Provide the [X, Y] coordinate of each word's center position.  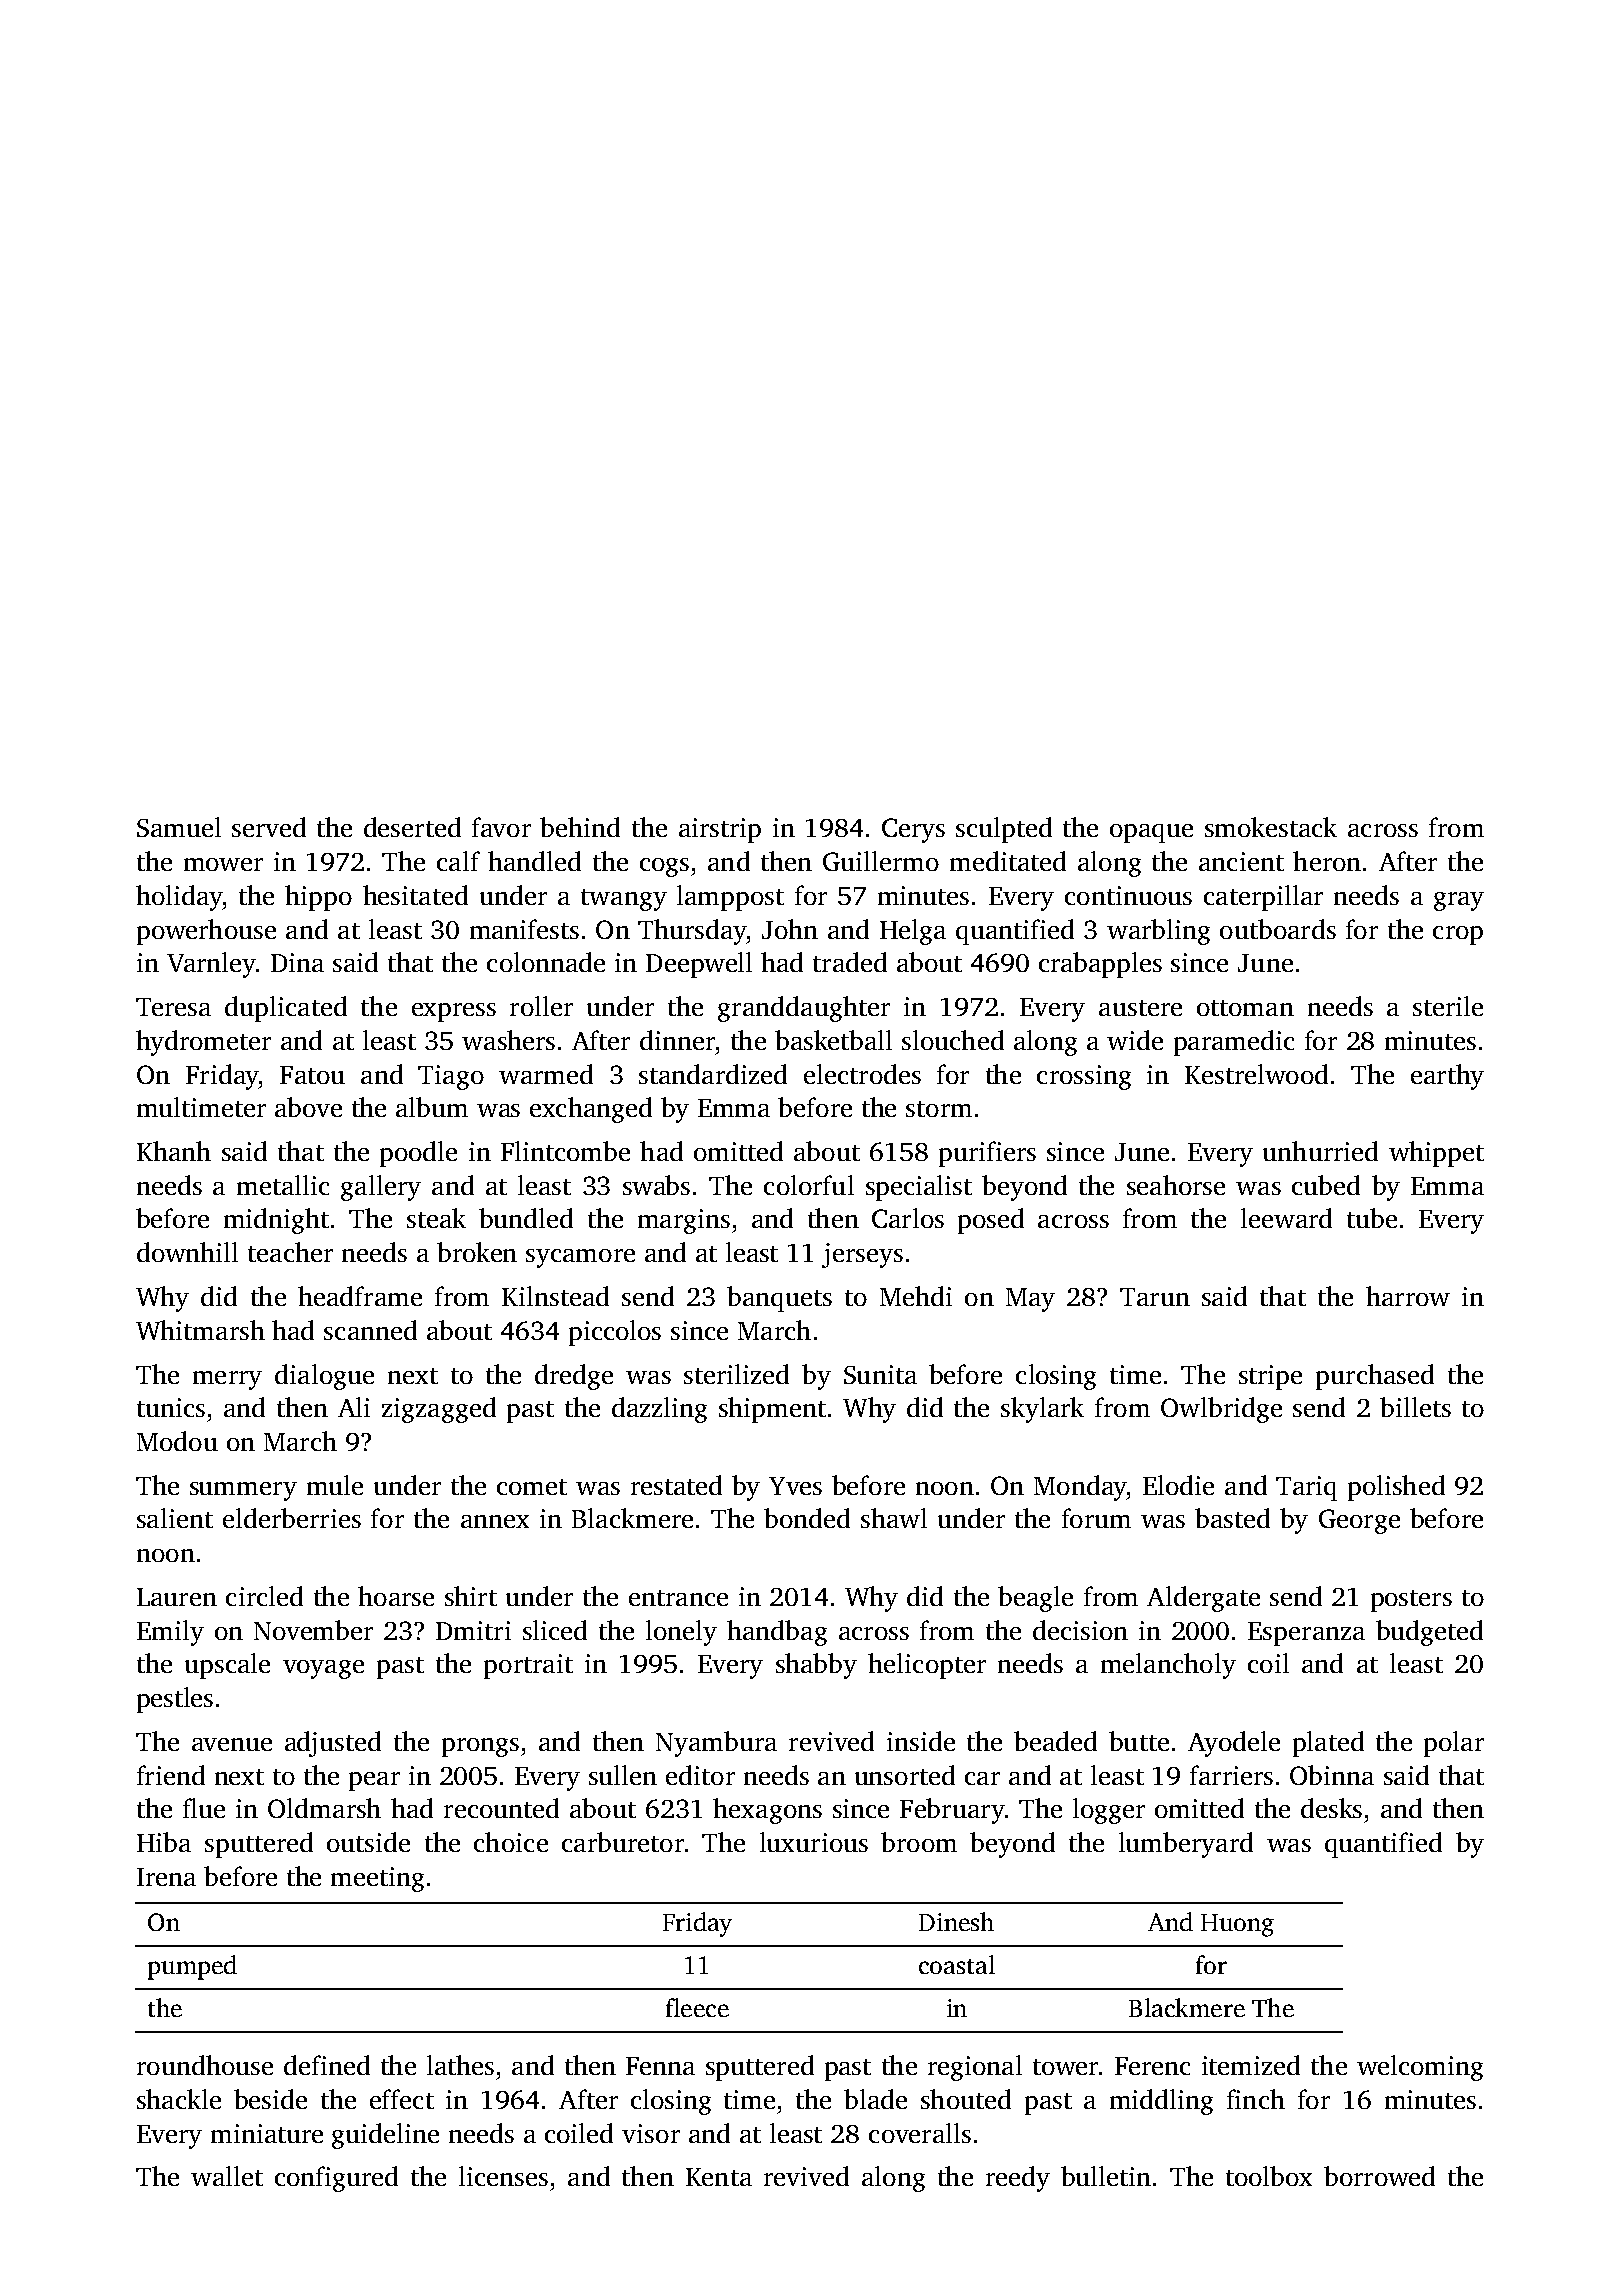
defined [327, 2065]
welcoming [1420, 2068]
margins [684, 1221]
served [269, 827]
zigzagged [439, 1410]
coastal [957, 1964]
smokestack [1271, 827]
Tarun [1155, 1297]
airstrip [720, 830]
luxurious [814, 1842]
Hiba [164, 1842]
